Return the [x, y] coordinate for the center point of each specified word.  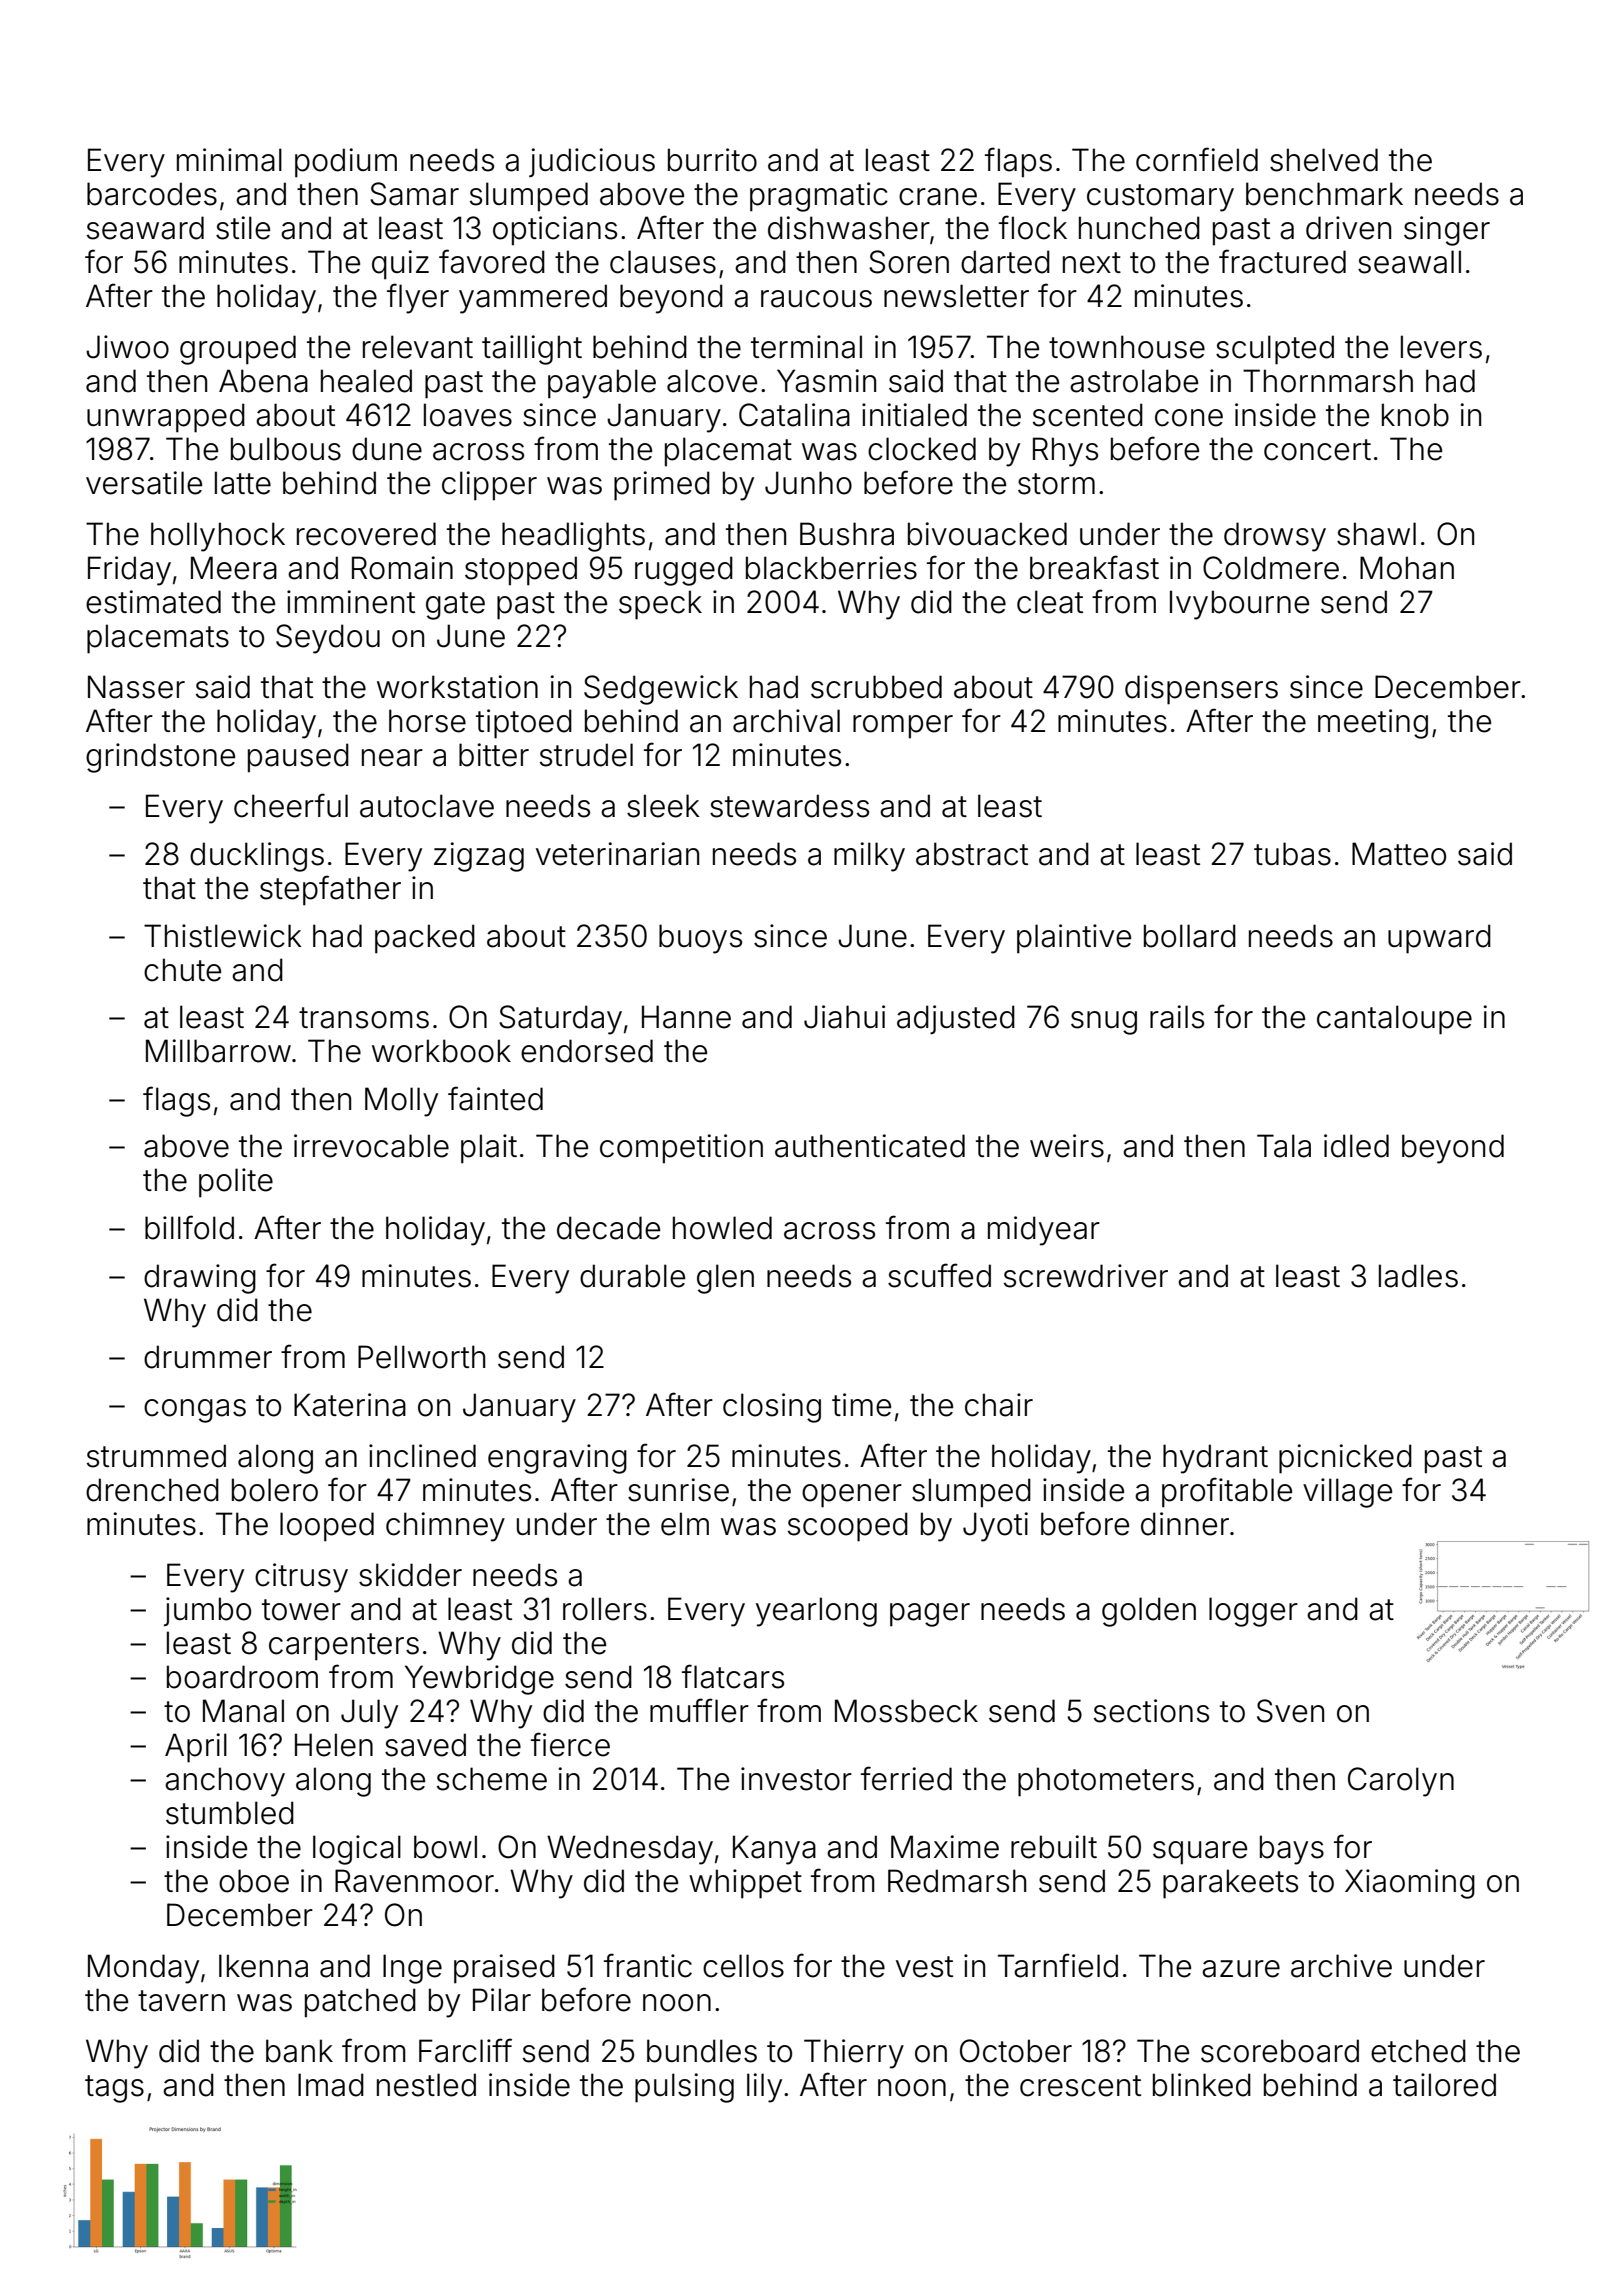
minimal [229, 160]
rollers [605, 1609]
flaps [1018, 162]
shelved [1324, 160]
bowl [445, 1847]
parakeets [1230, 1884]
